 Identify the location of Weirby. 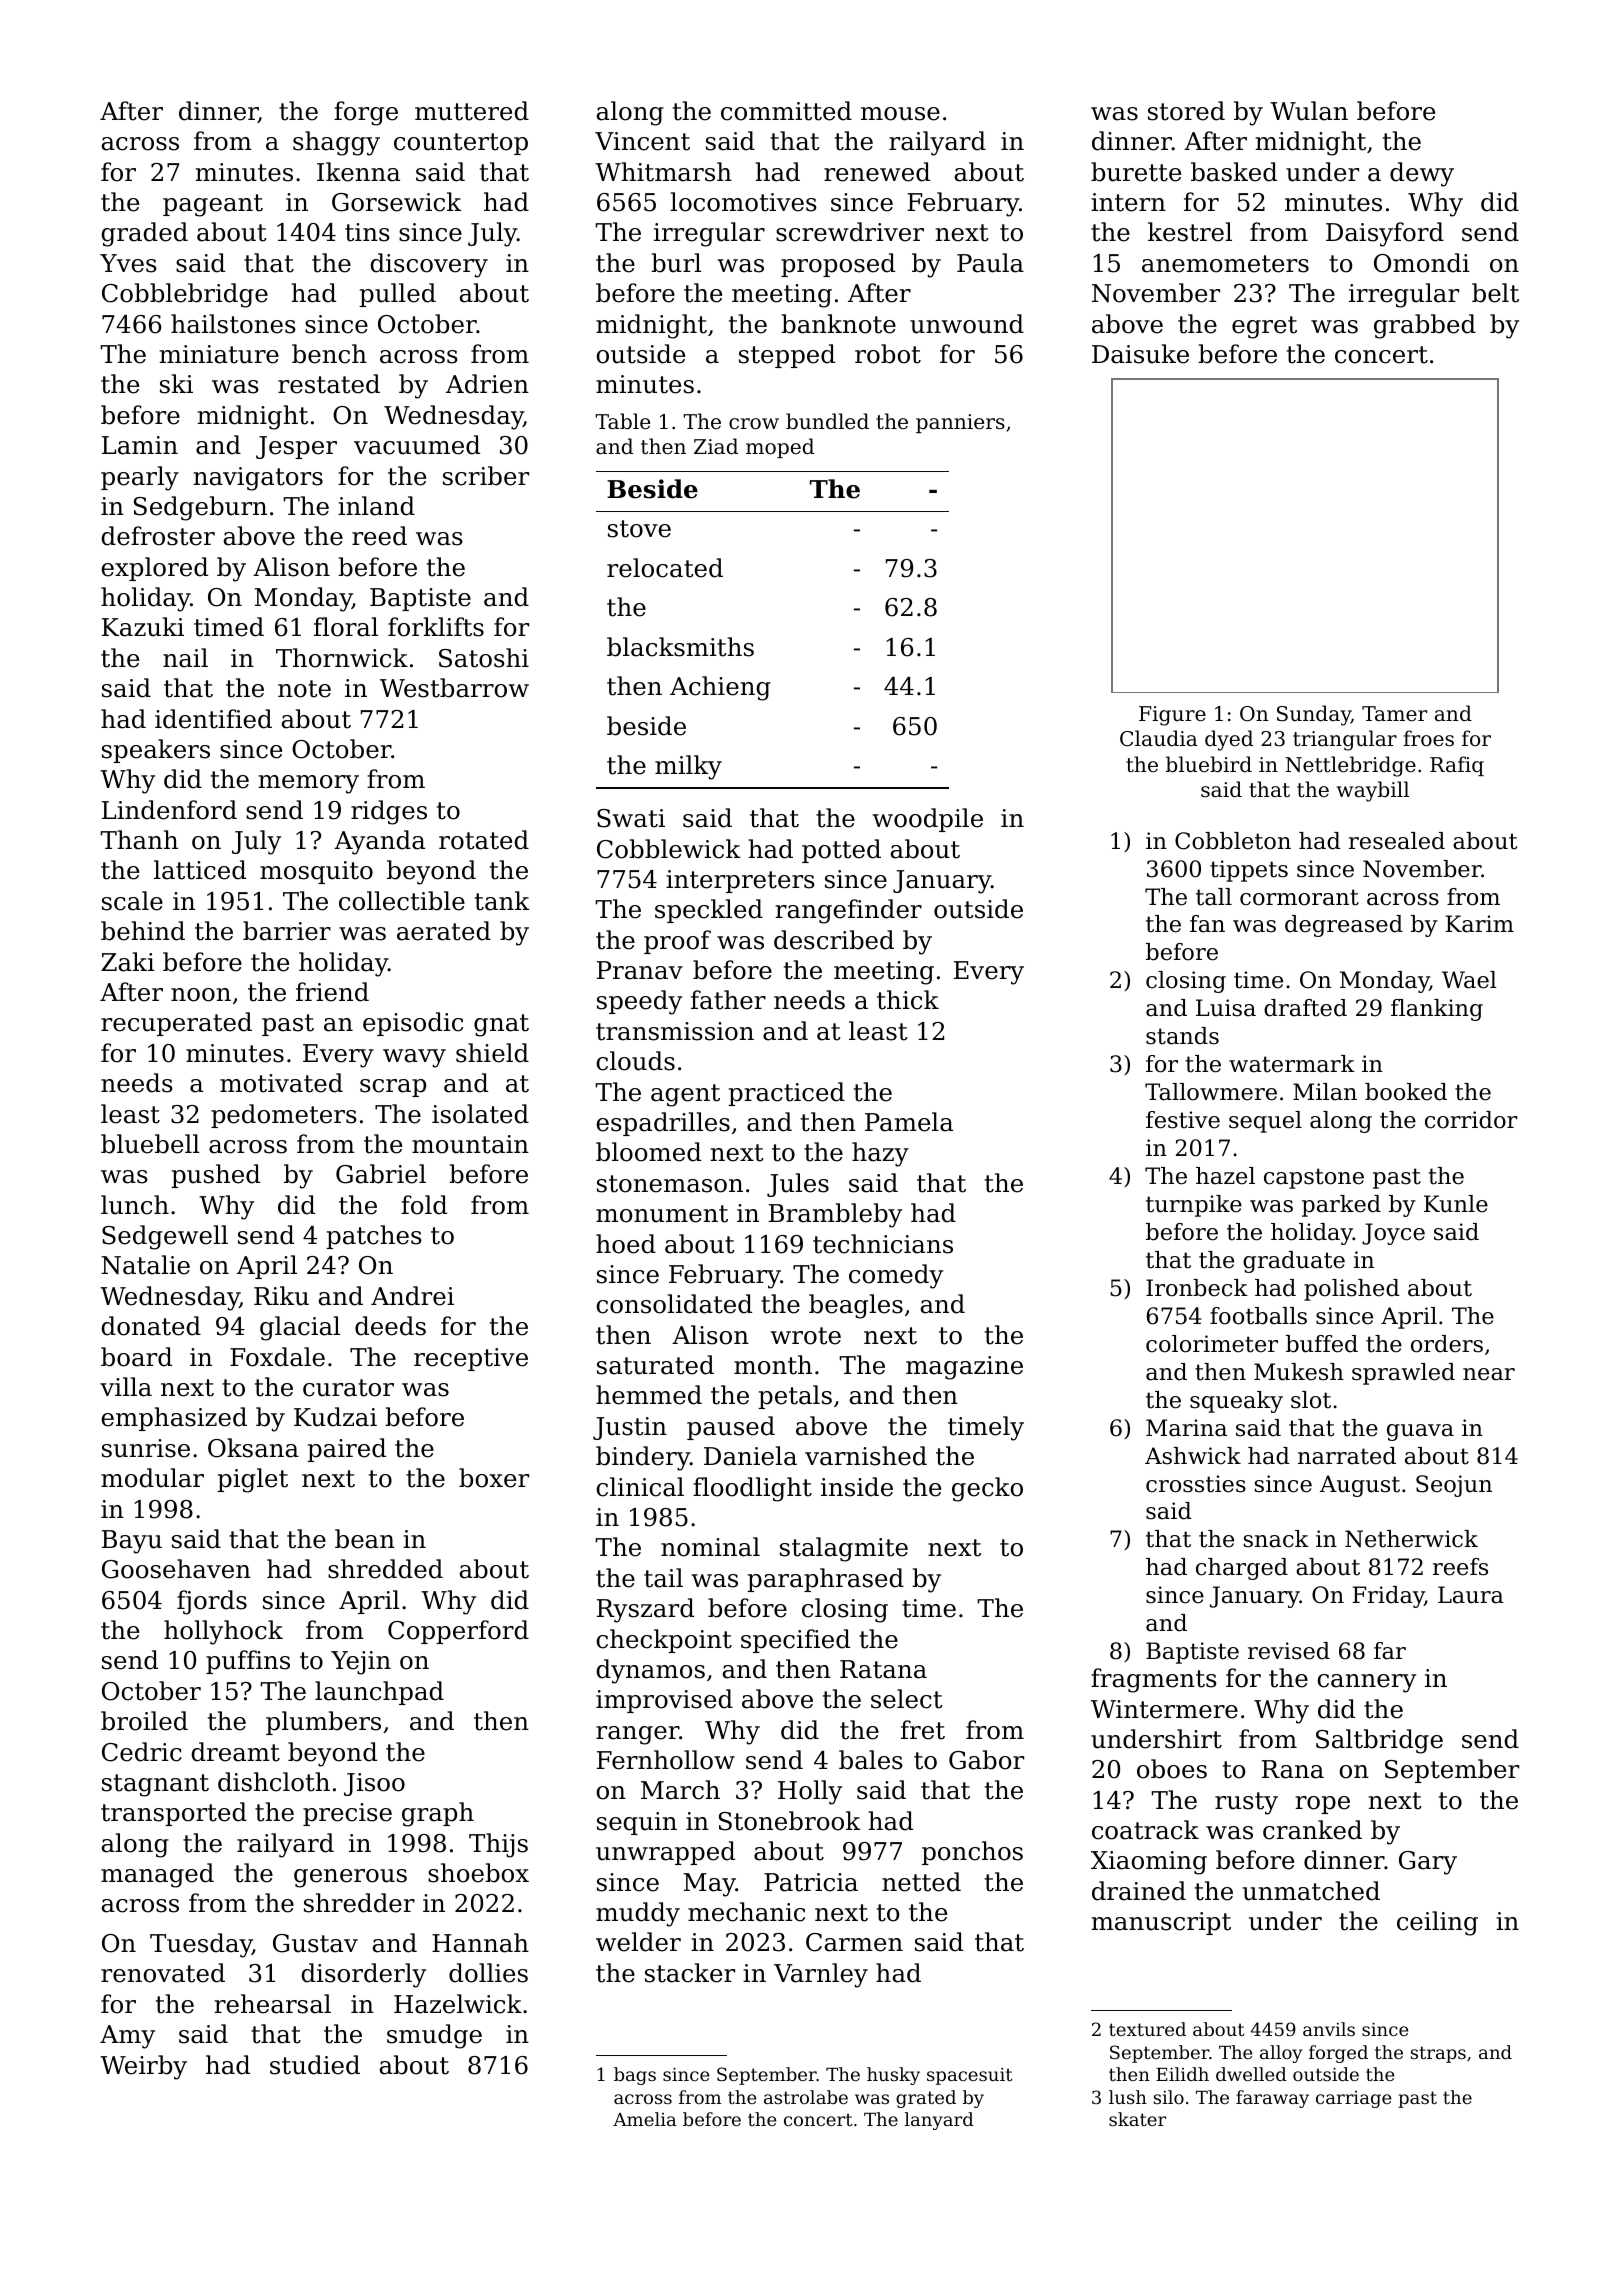
(143, 2067).
